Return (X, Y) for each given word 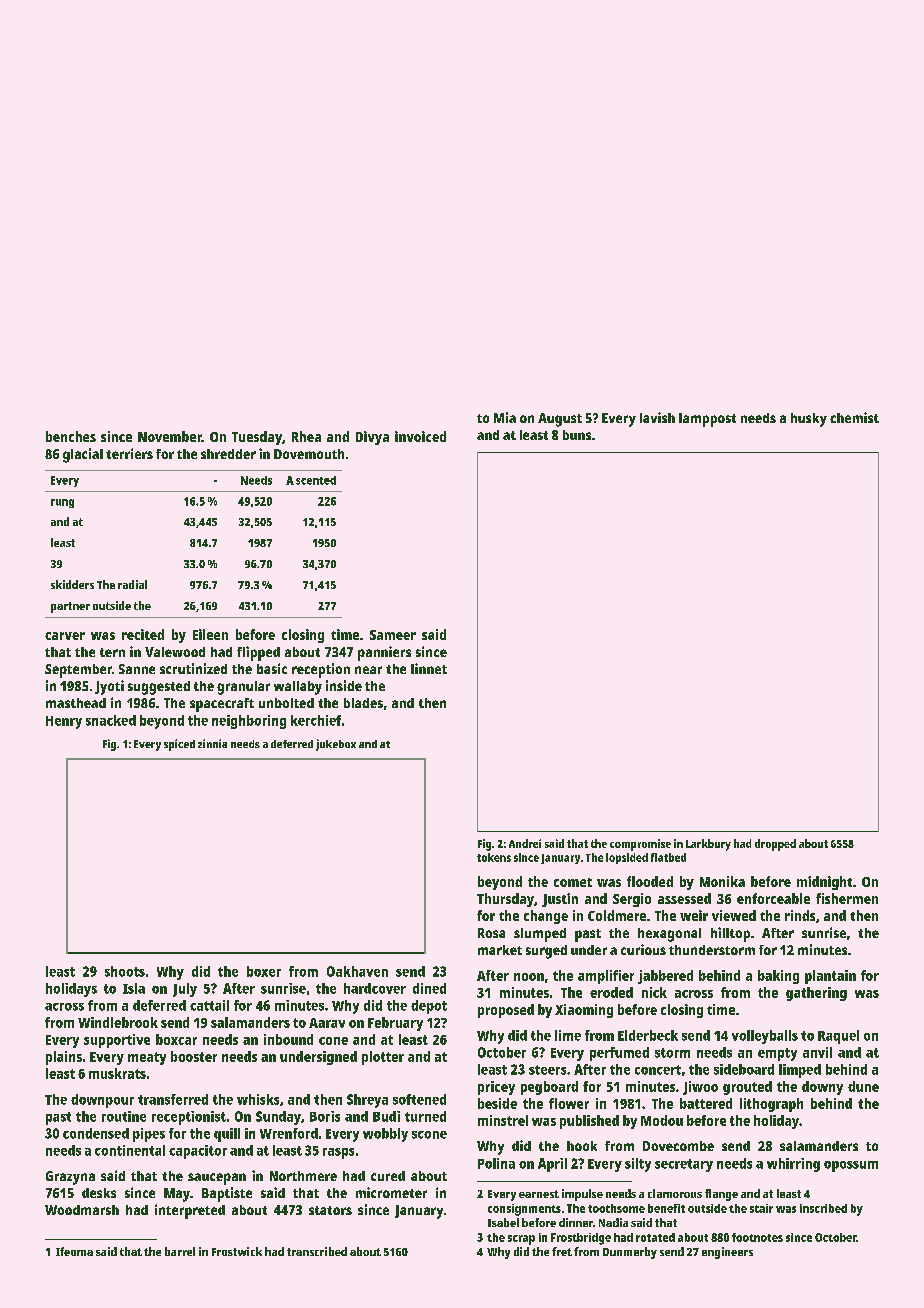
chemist (854, 417)
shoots (125, 971)
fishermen (847, 898)
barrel (180, 1251)
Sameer (393, 635)
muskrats (117, 1073)
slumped (540, 935)
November (170, 436)
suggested (159, 688)
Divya (372, 438)
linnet (429, 668)
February (395, 1024)
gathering (816, 994)
